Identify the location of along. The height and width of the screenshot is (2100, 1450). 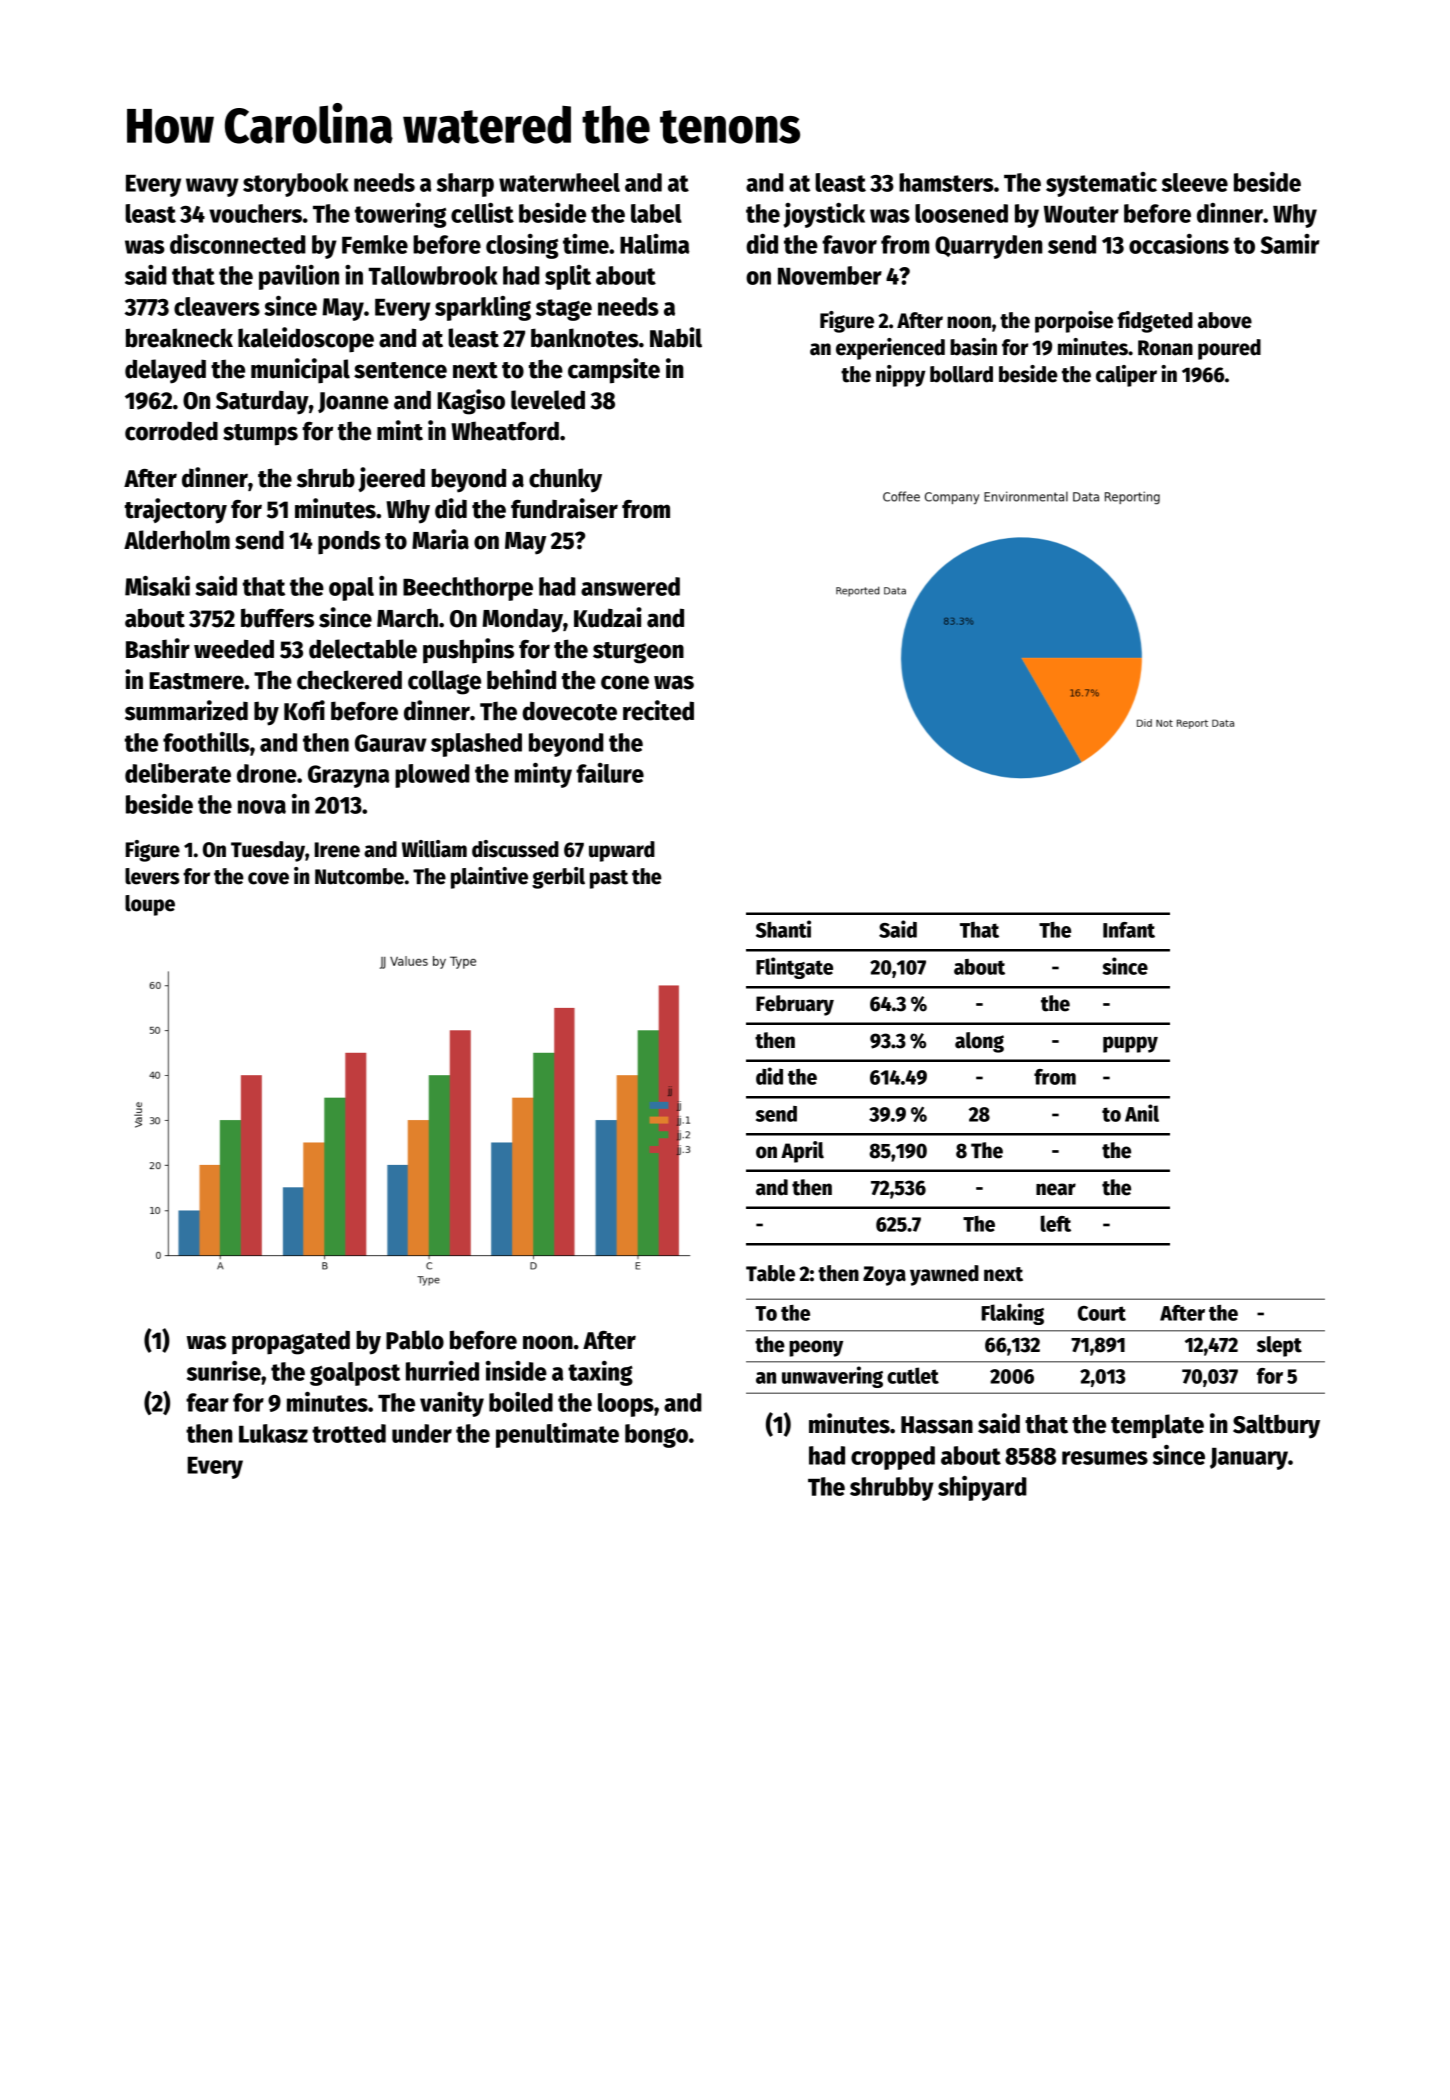
(979, 1042).
